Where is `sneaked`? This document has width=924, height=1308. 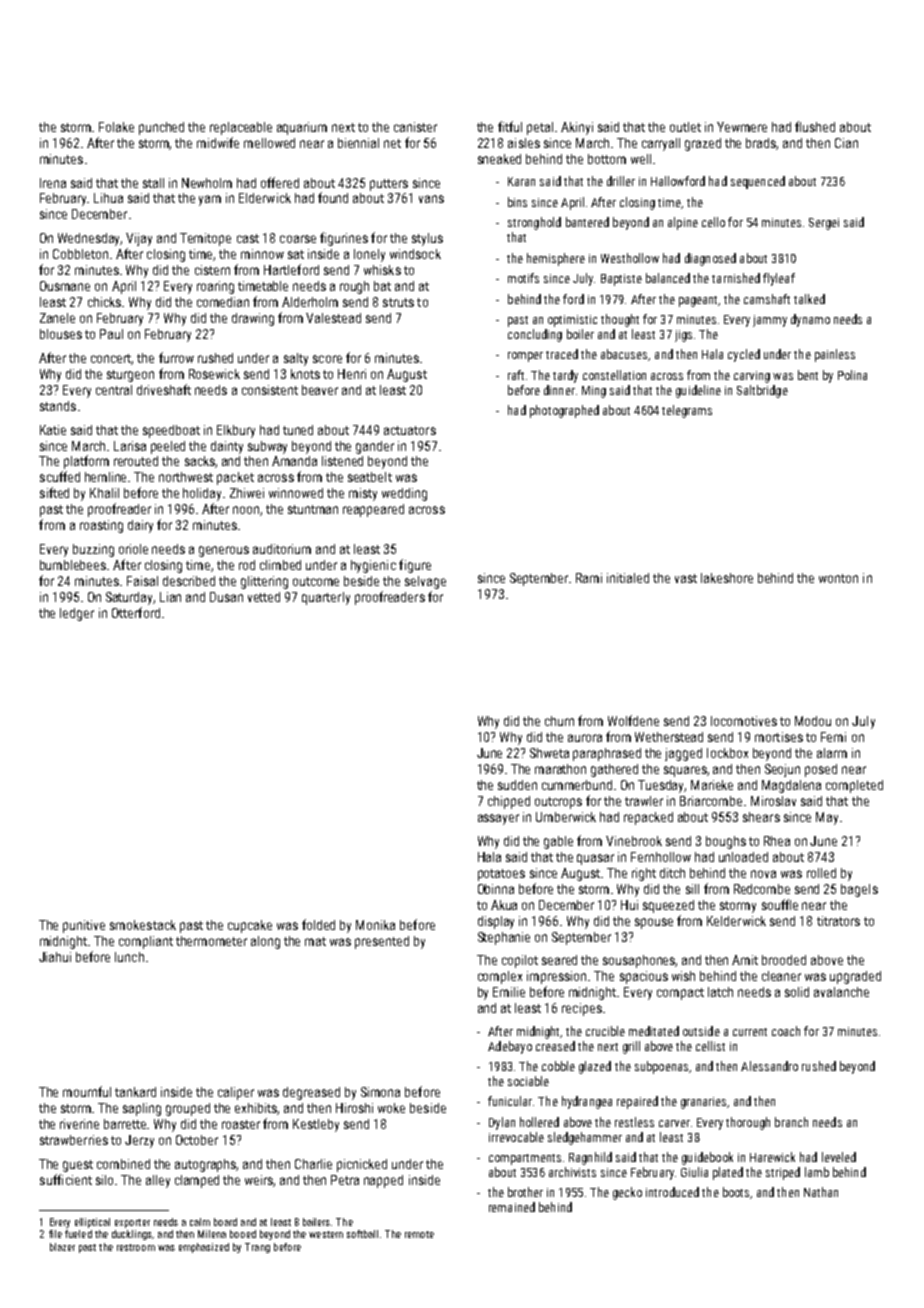
sneaked is located at coordinates (499, 159).
